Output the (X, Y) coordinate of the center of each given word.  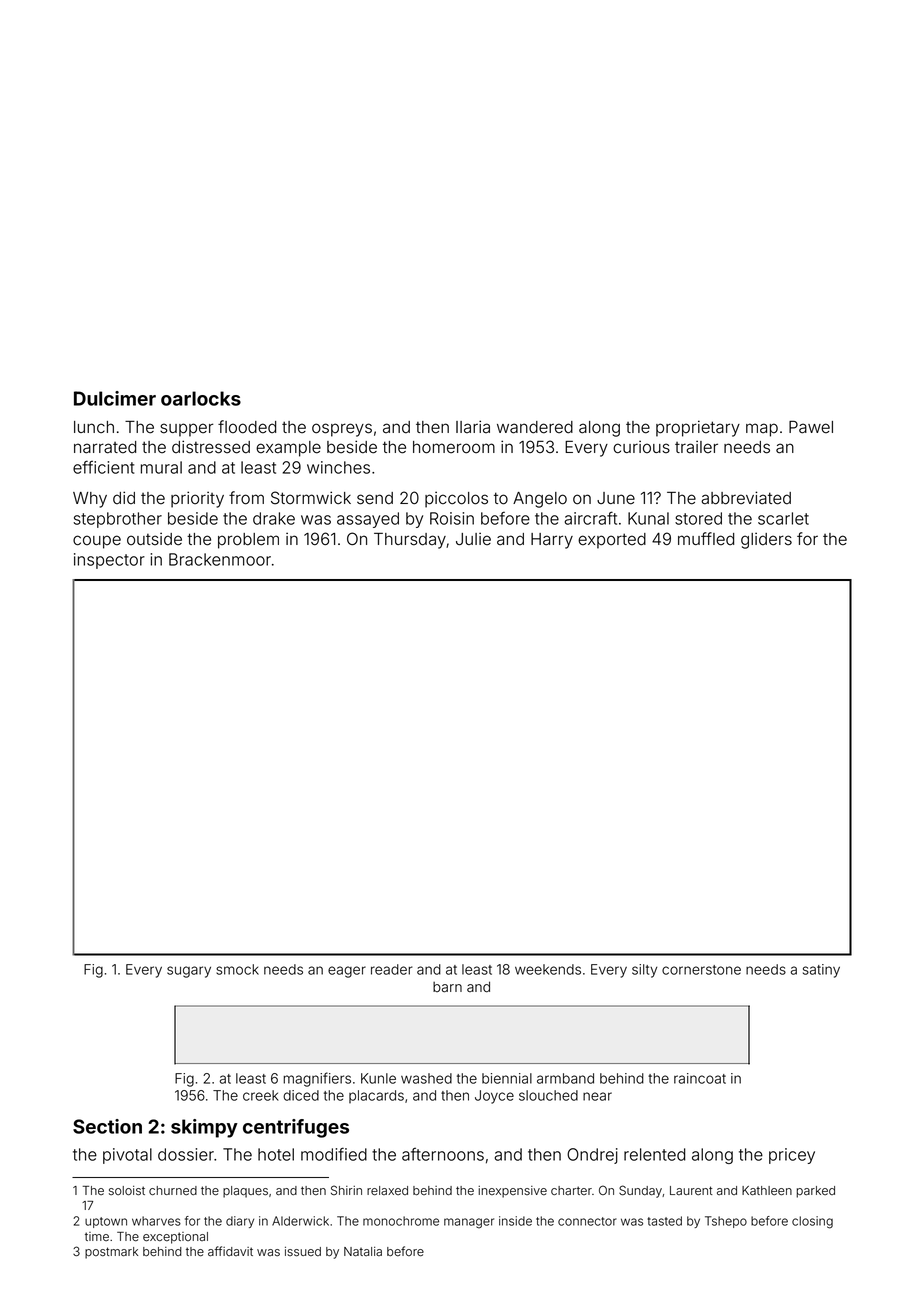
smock (237, 969)
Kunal (648, 518)
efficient (103, 467)
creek (261, 1095)
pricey (792, 1156)
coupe (97, 542)
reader (392, 969)
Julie (473, 539)
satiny (821, 971)
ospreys (342, 430)
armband (565, 1078)
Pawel (811, 427)
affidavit (230, 1251)
